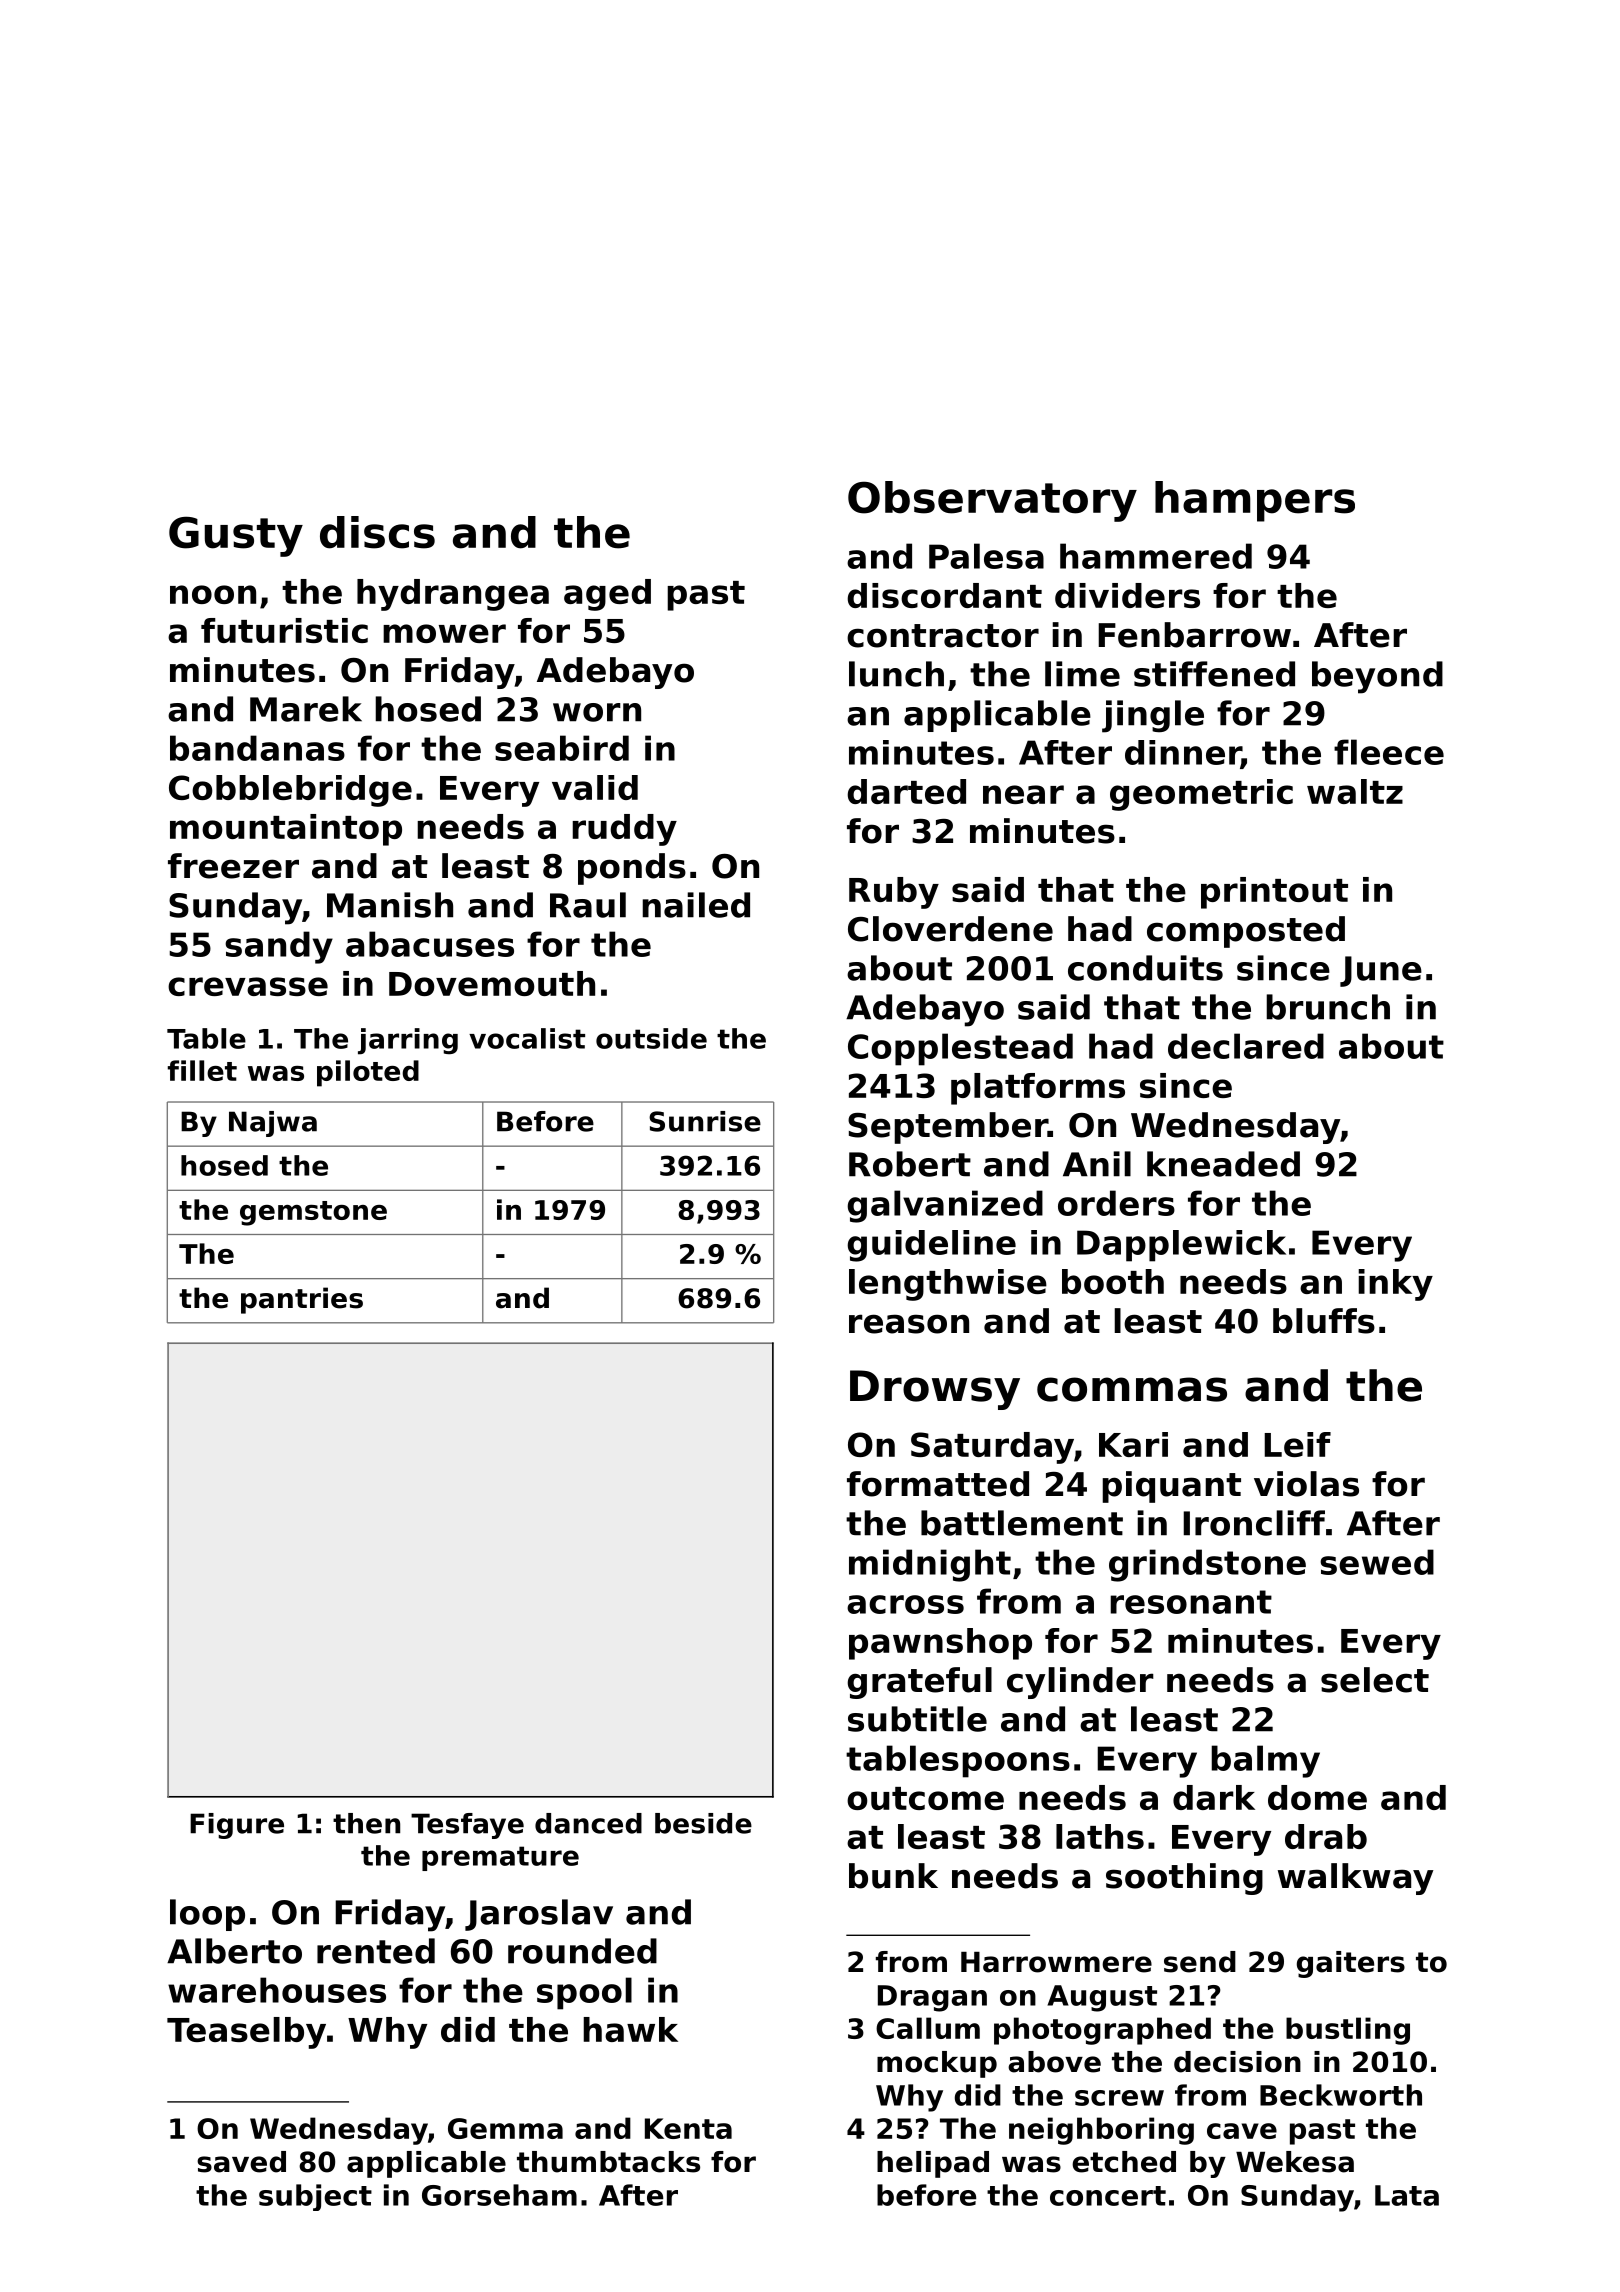 The image size is (1620, 2292). I want to click on pantries, so click(302, 1300).
